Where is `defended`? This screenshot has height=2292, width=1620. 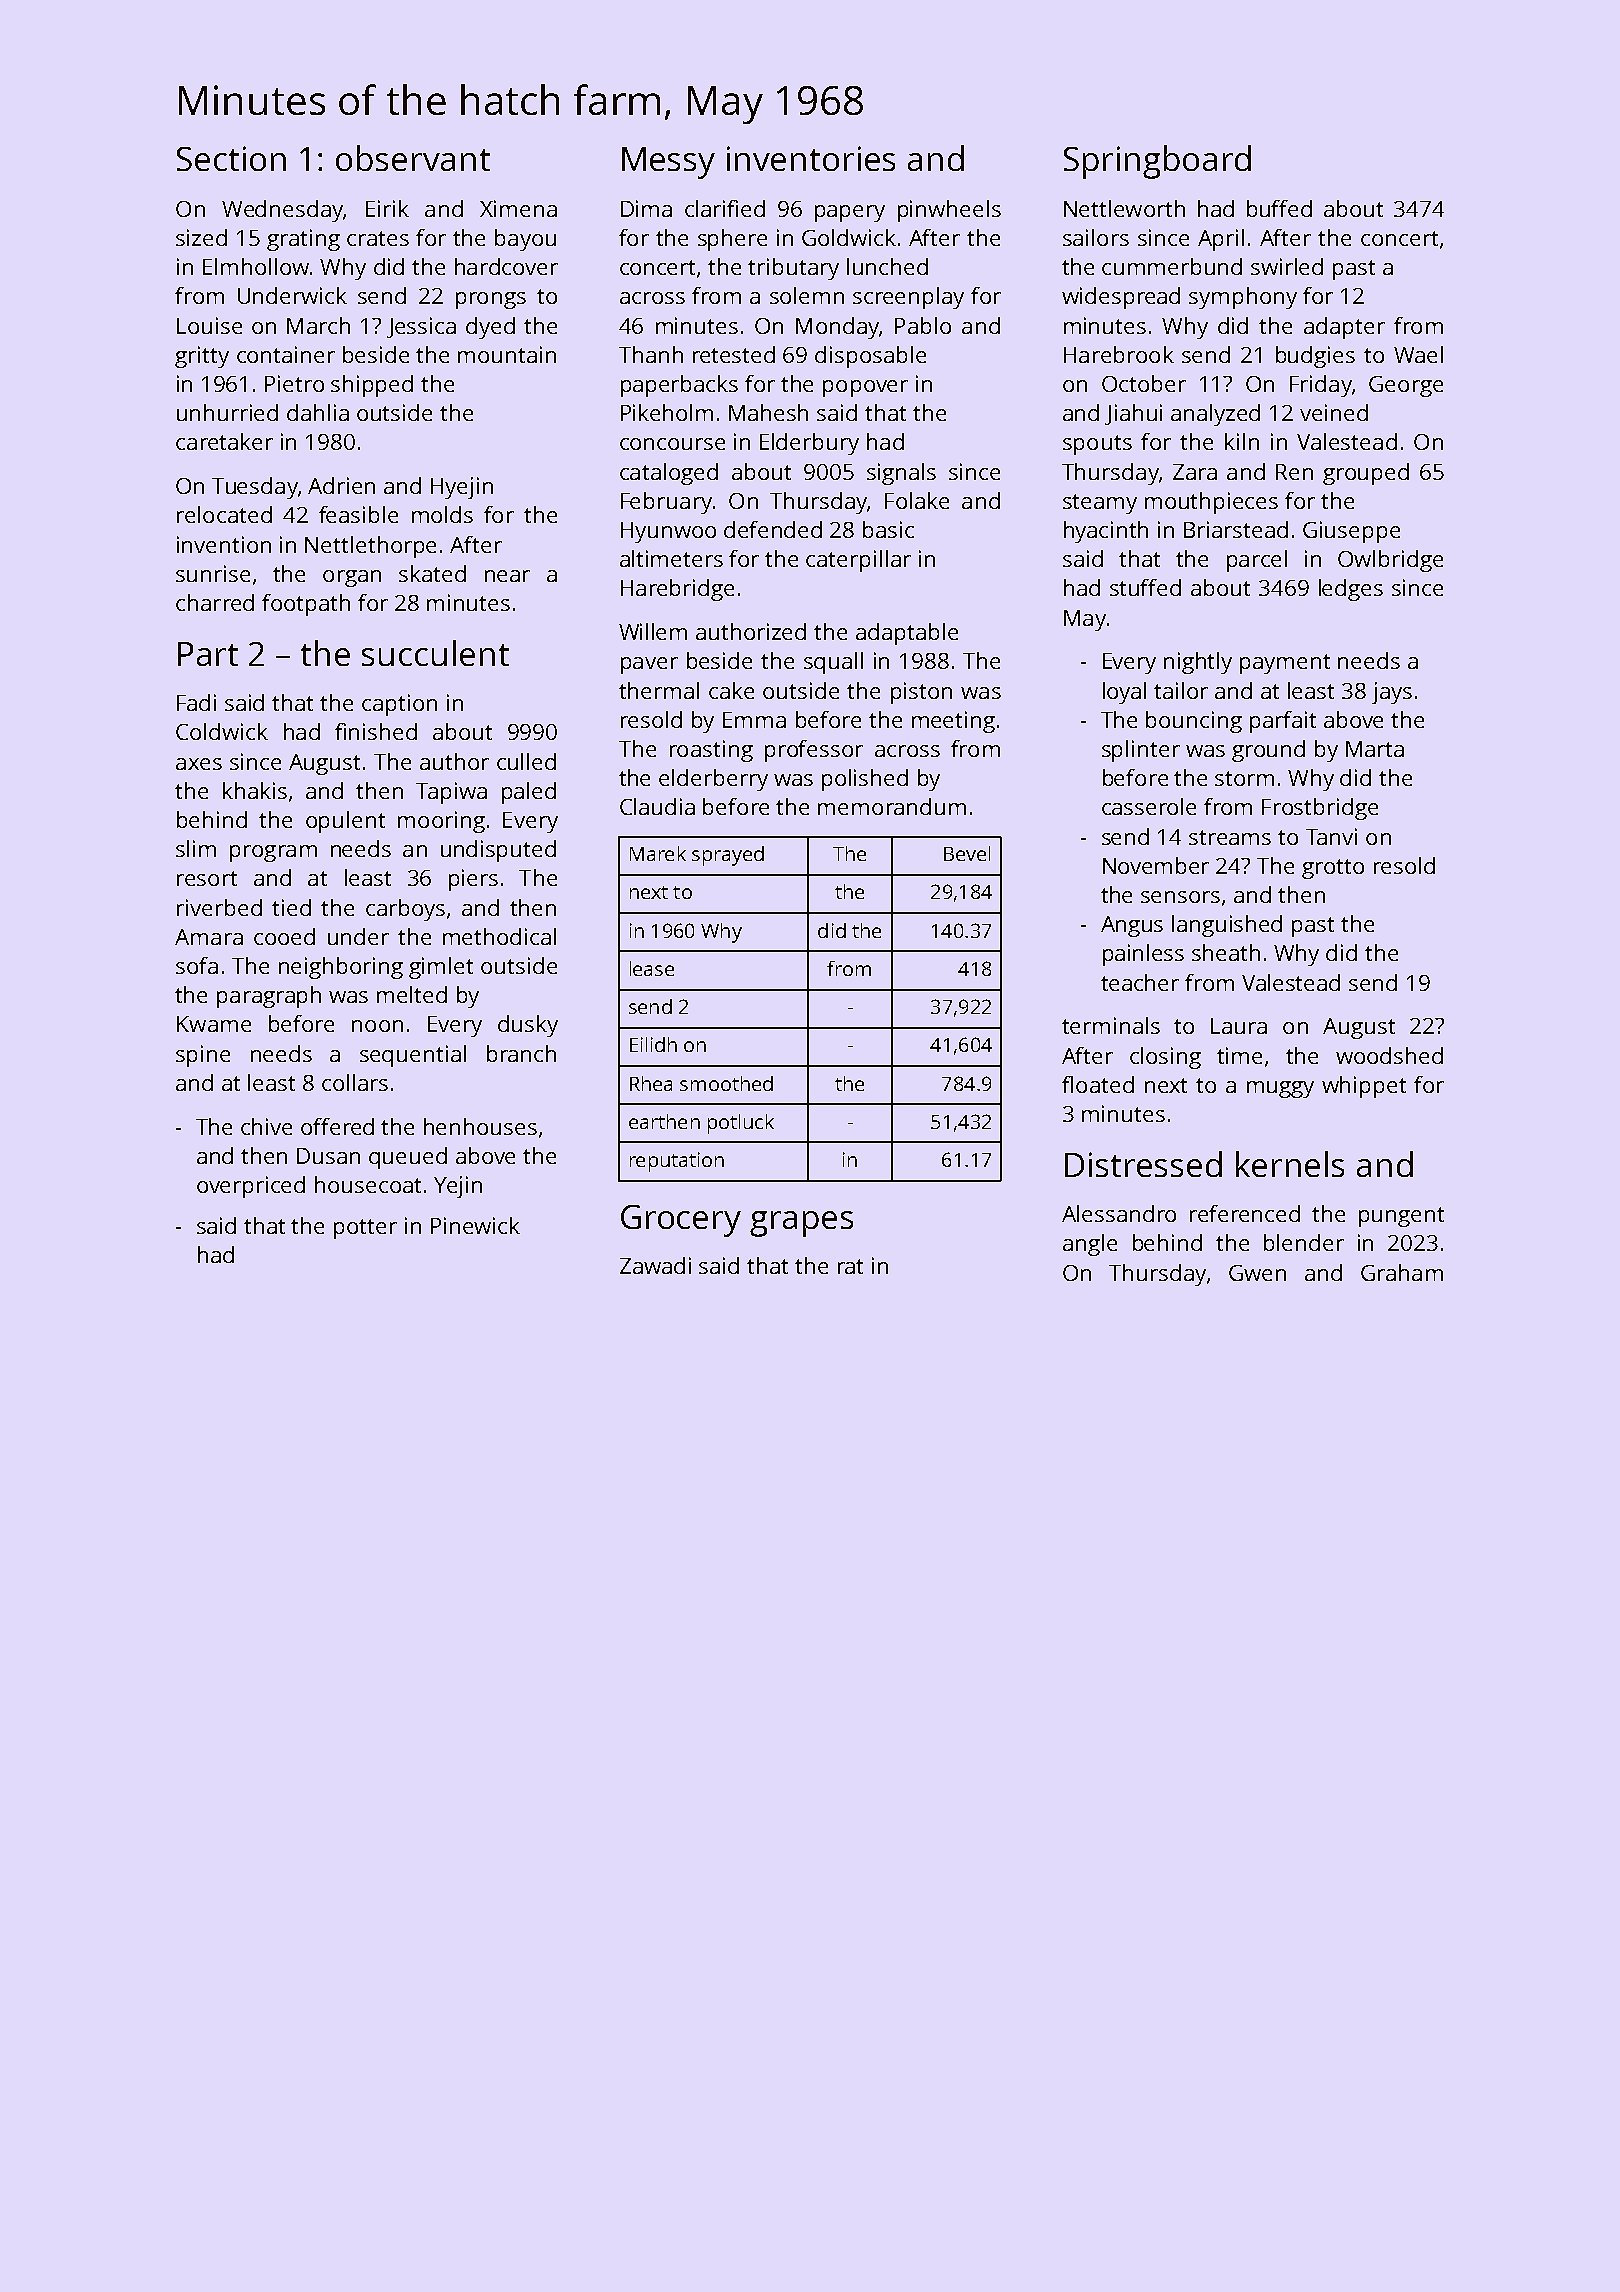 defended is located at coordinates (773, 529).
